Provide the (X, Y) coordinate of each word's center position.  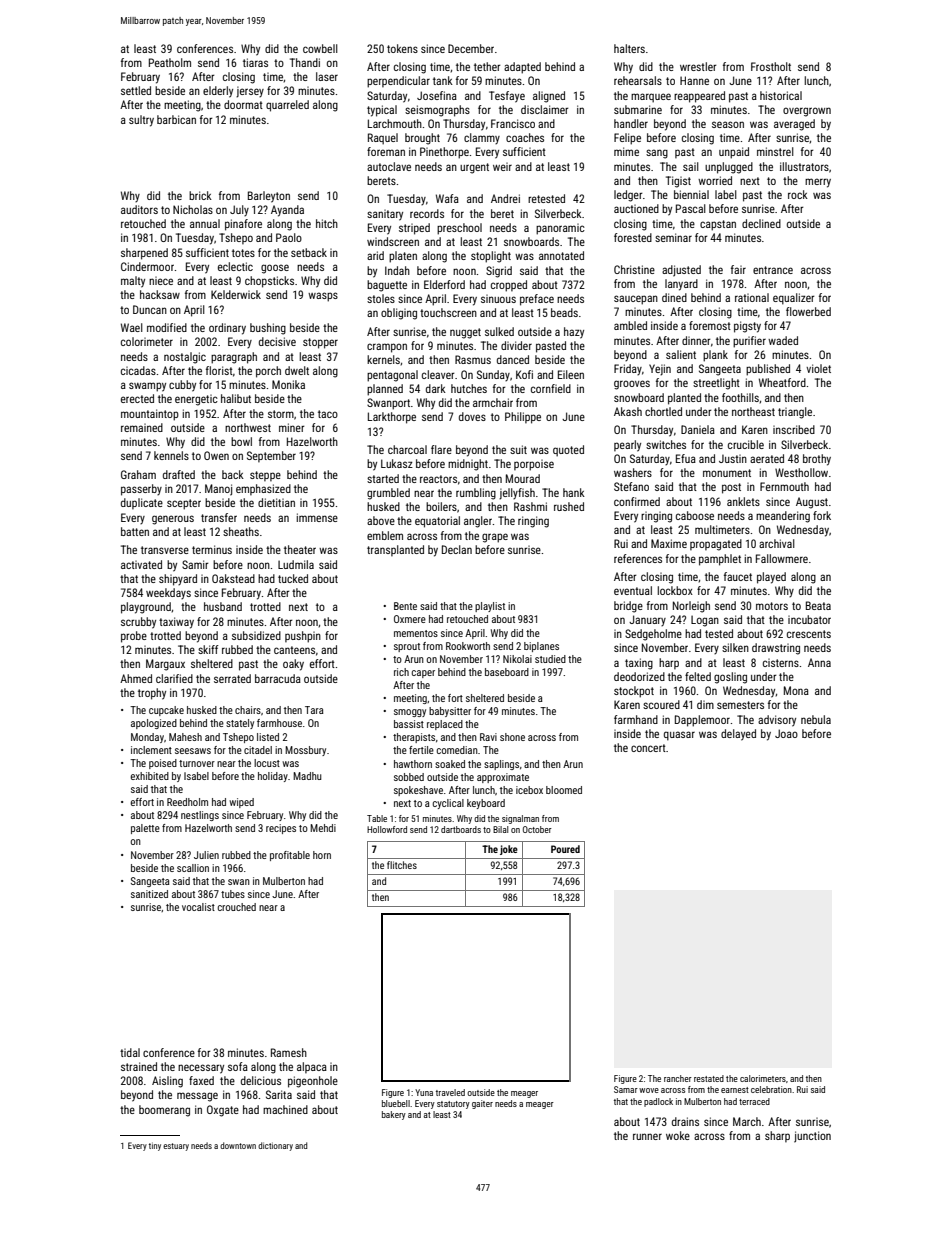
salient (681, 354)
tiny (155, 1146)
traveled (450, 1092)
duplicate (142, 503)
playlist (490, 607)
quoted (568, 451)
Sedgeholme (653, 635)
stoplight (491, 257)
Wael (132, 327)
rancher (678, 1078)
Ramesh (289, 1052)
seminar (673, 237)
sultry (141, 121)
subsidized (256, 635)
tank (443, 80)
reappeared (699, 97)
